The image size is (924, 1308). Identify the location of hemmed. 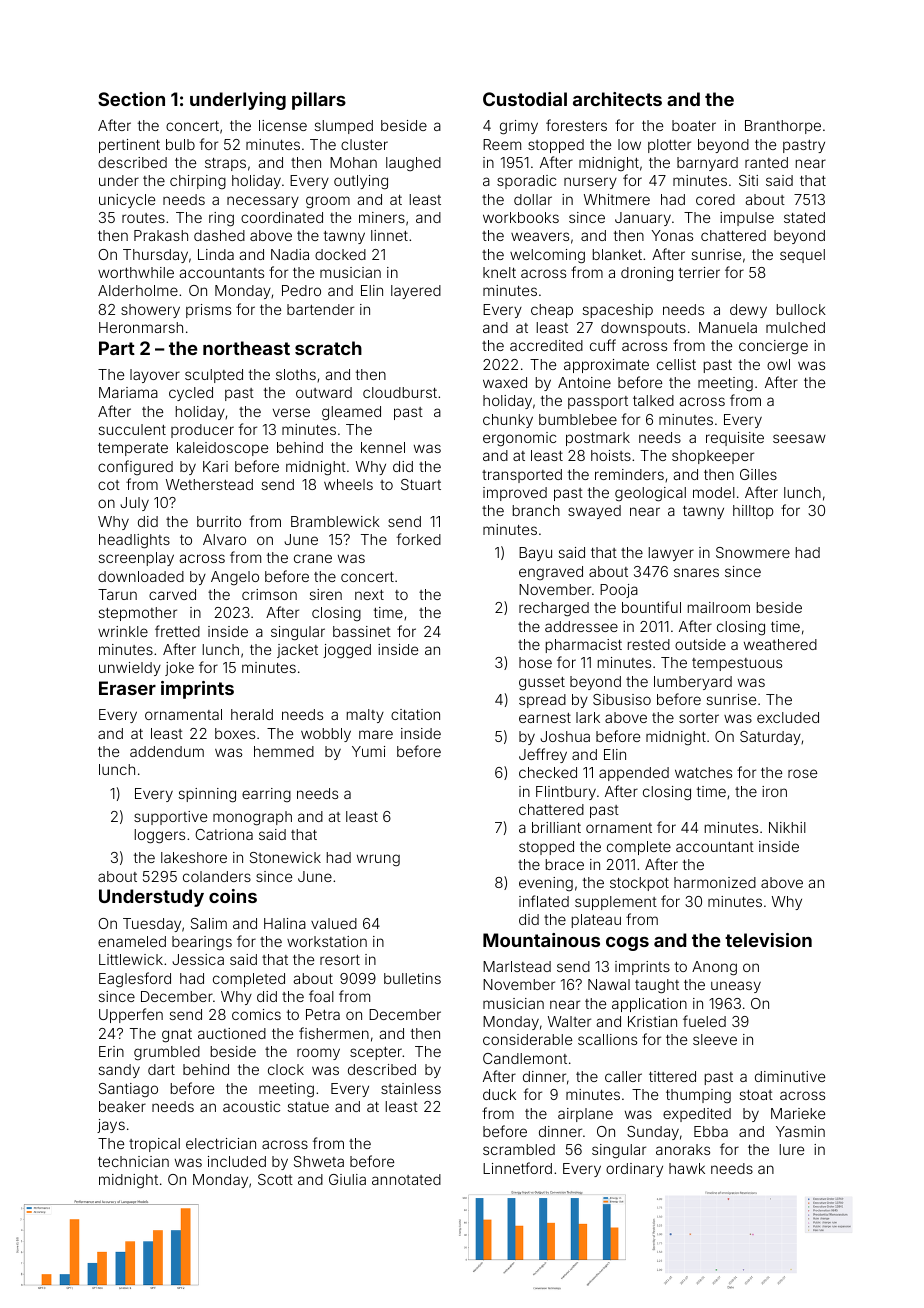
(284, 751).
